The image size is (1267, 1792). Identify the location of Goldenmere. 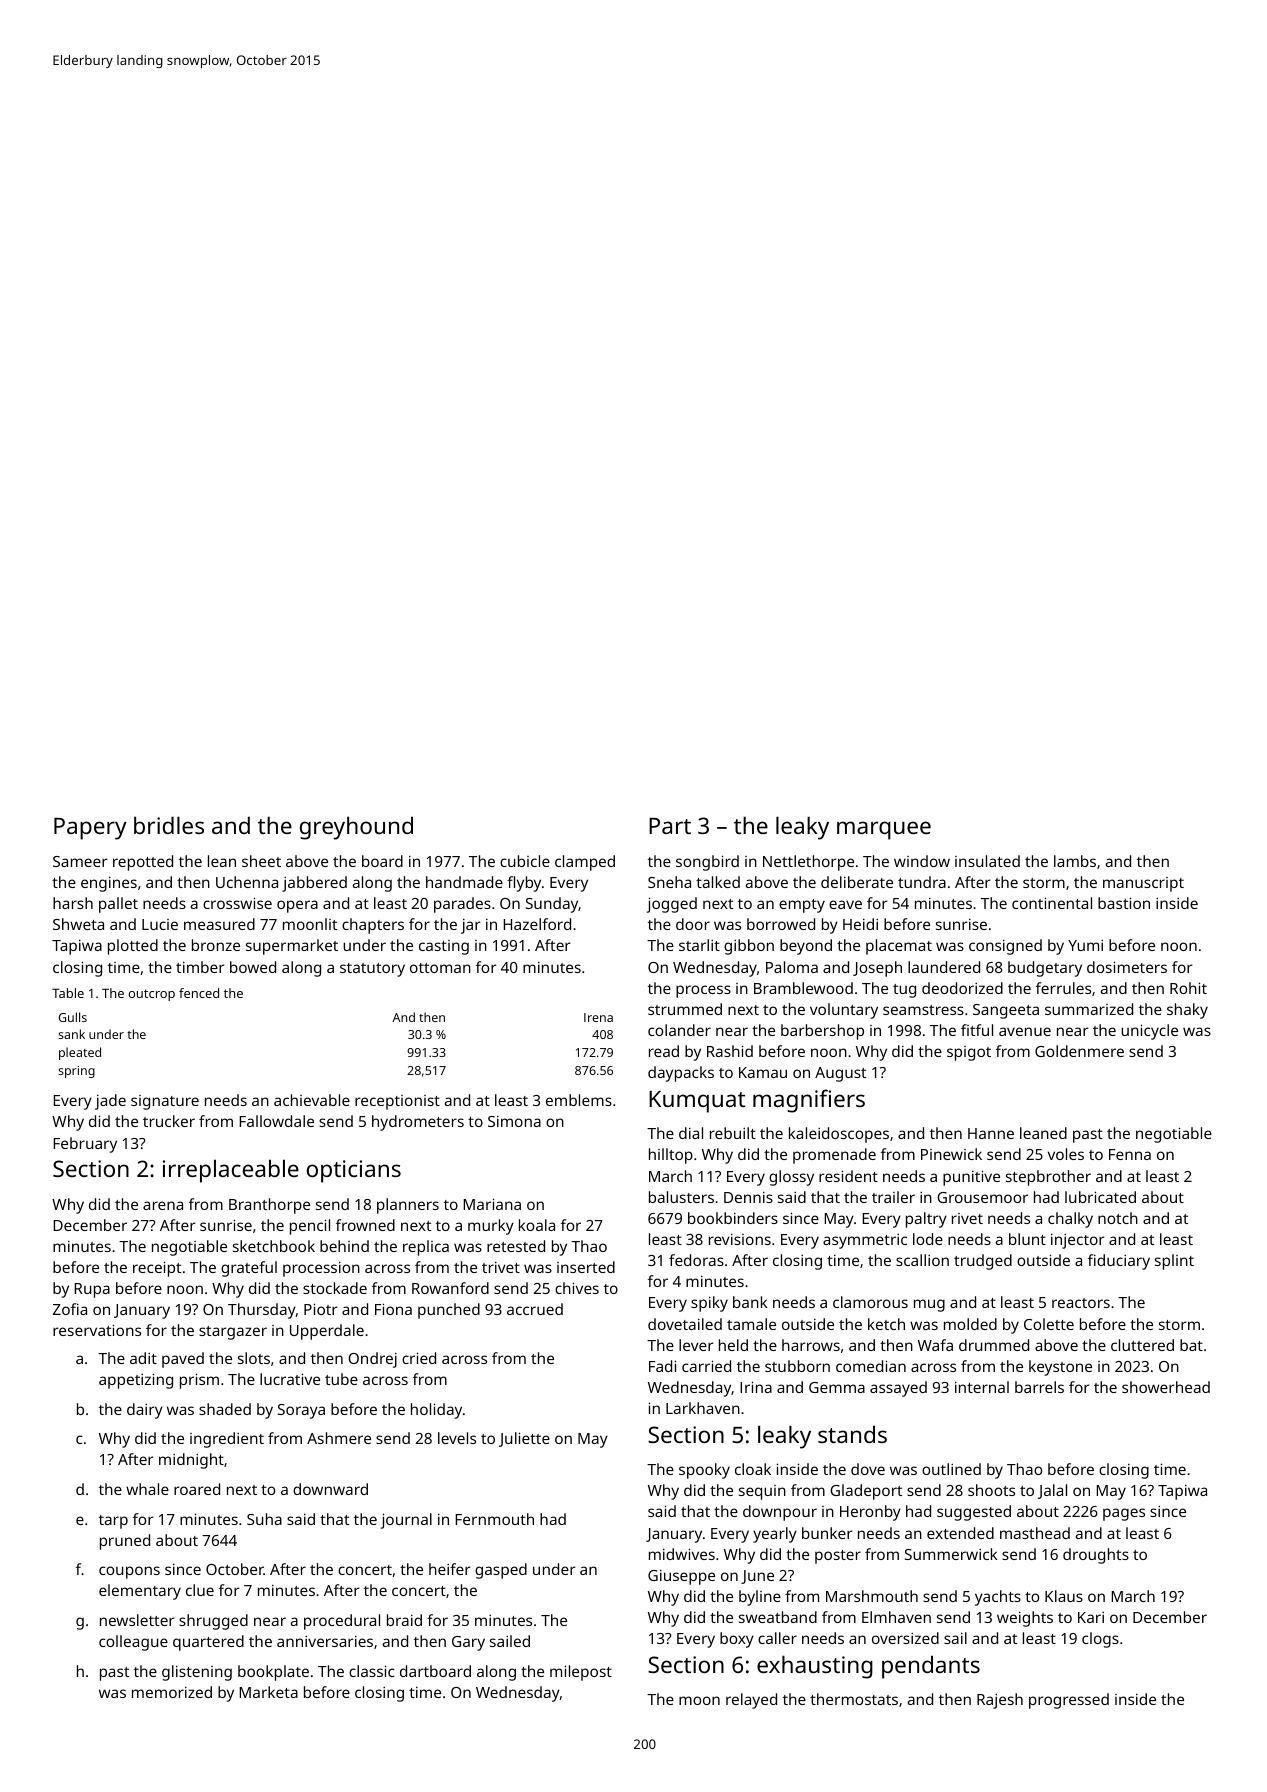
(1079, 1051).
